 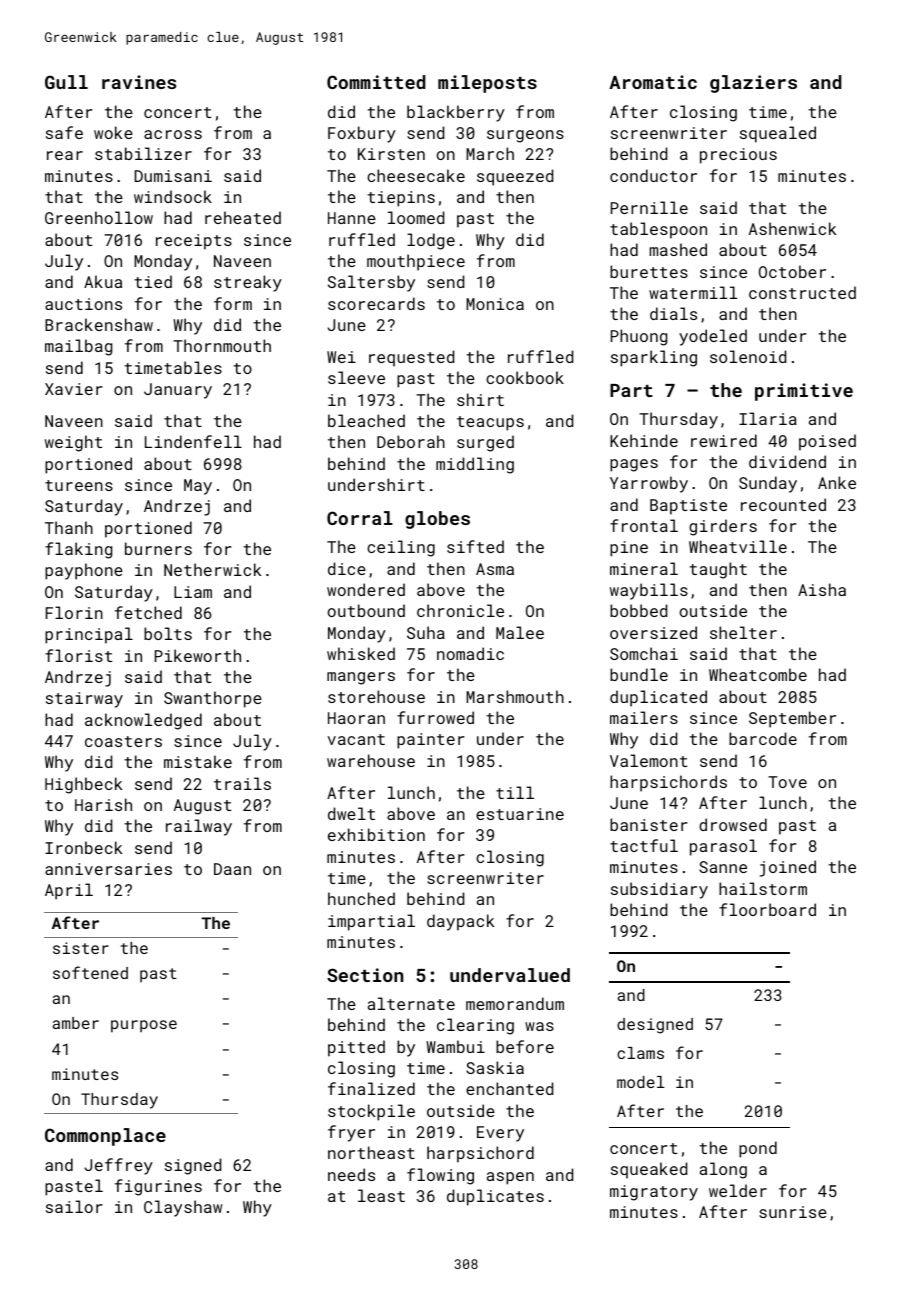 I want to click on requested, so click(x=411, y=358).
